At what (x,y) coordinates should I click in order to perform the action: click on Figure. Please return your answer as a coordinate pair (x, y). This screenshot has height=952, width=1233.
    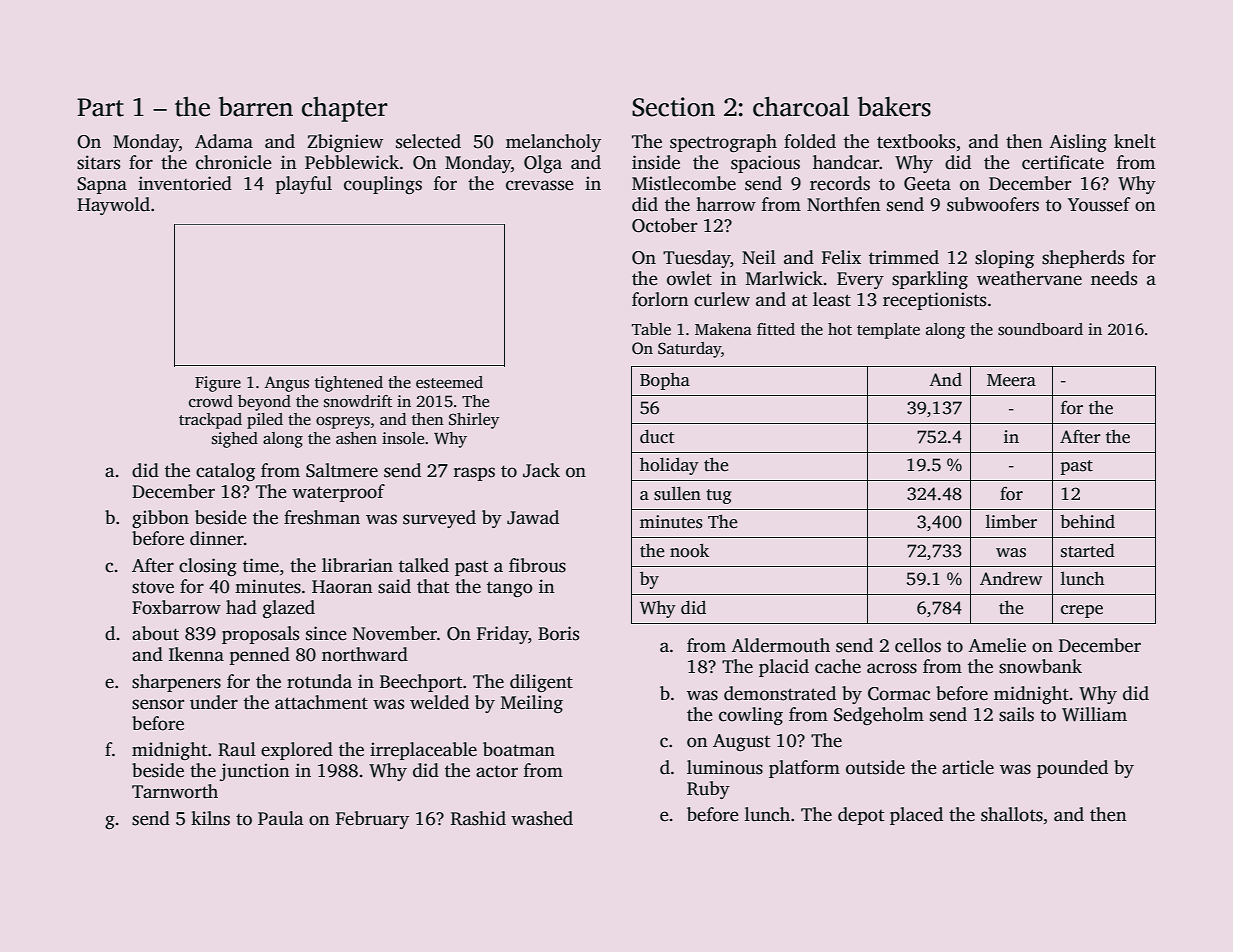
    Looking at the image, I should click on (218, 384).
